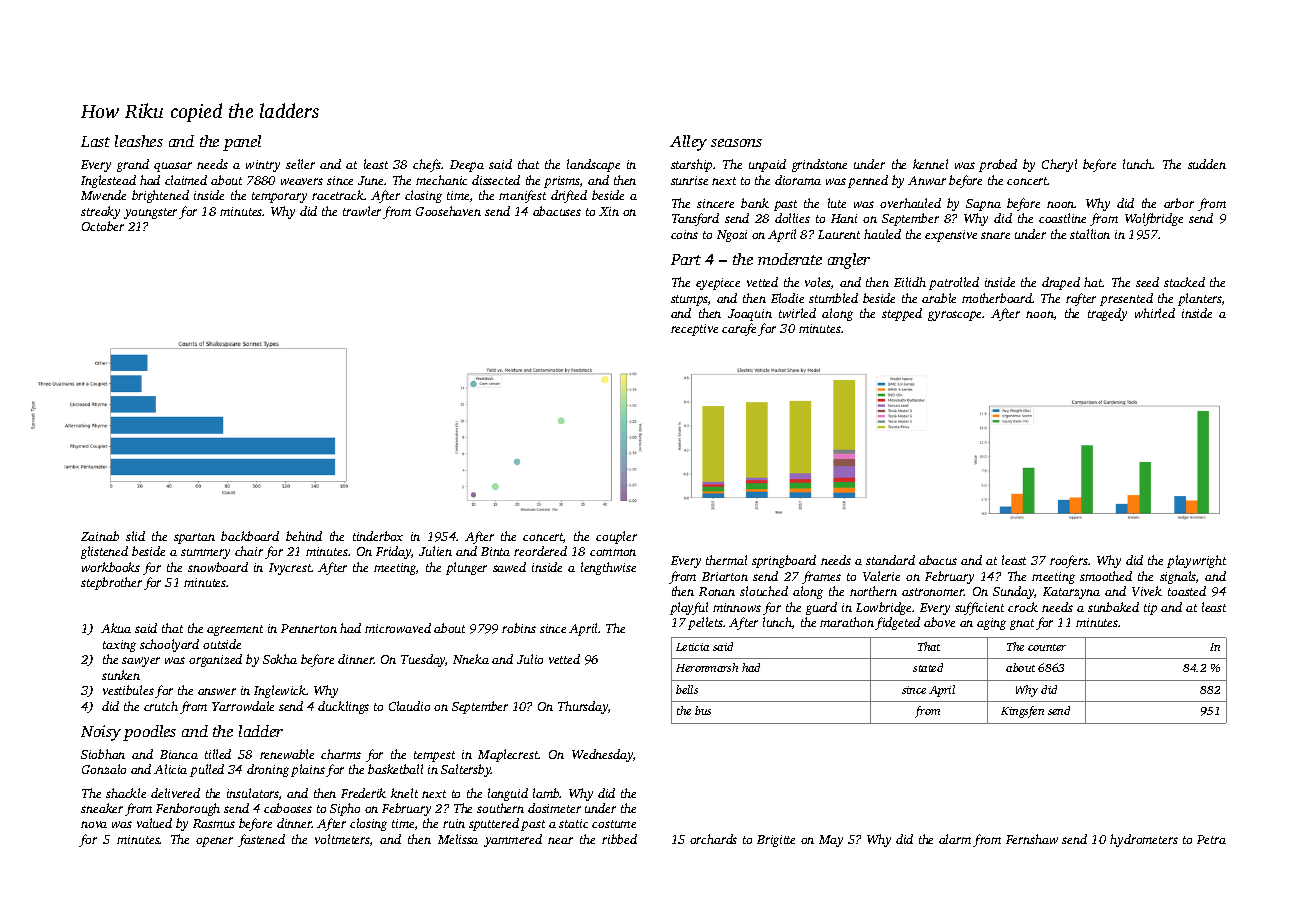  I want to click on Fernshaw, so click(1032, 839).
